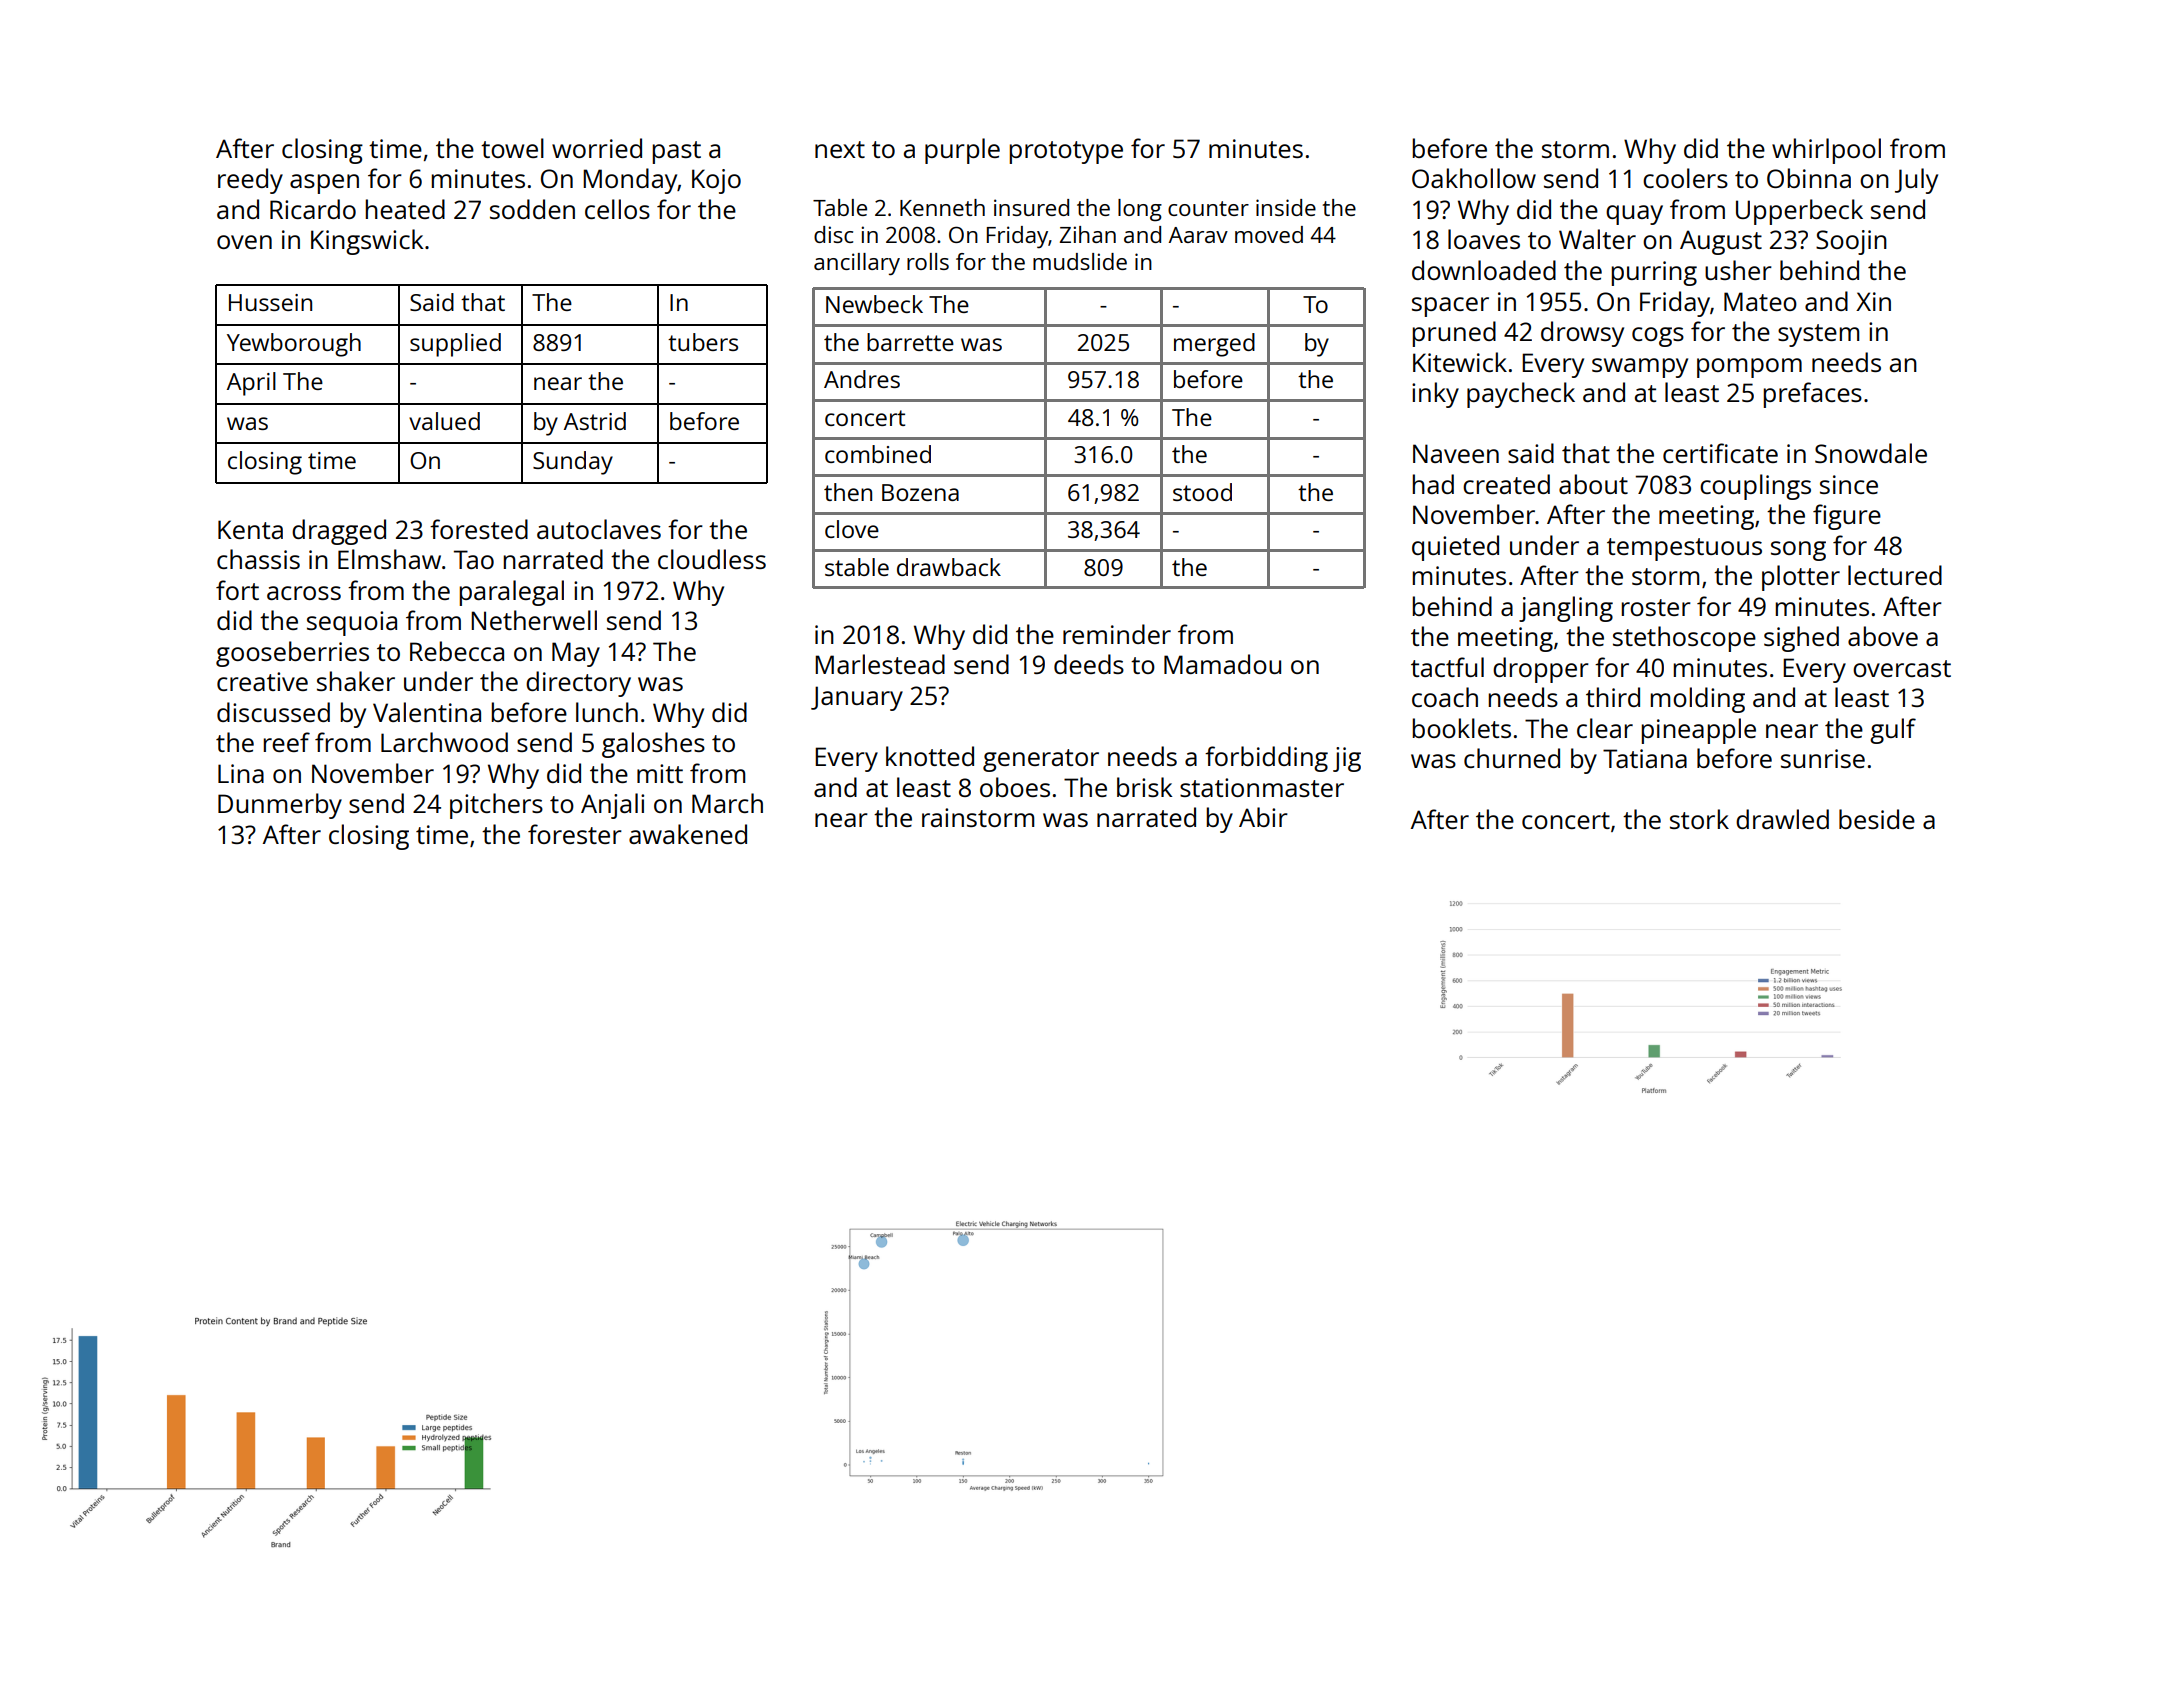 The width and height of the page is (2178, 1683). Describe the element at coordinates (1782, 819) in the page. I see `drawled` at that location.
